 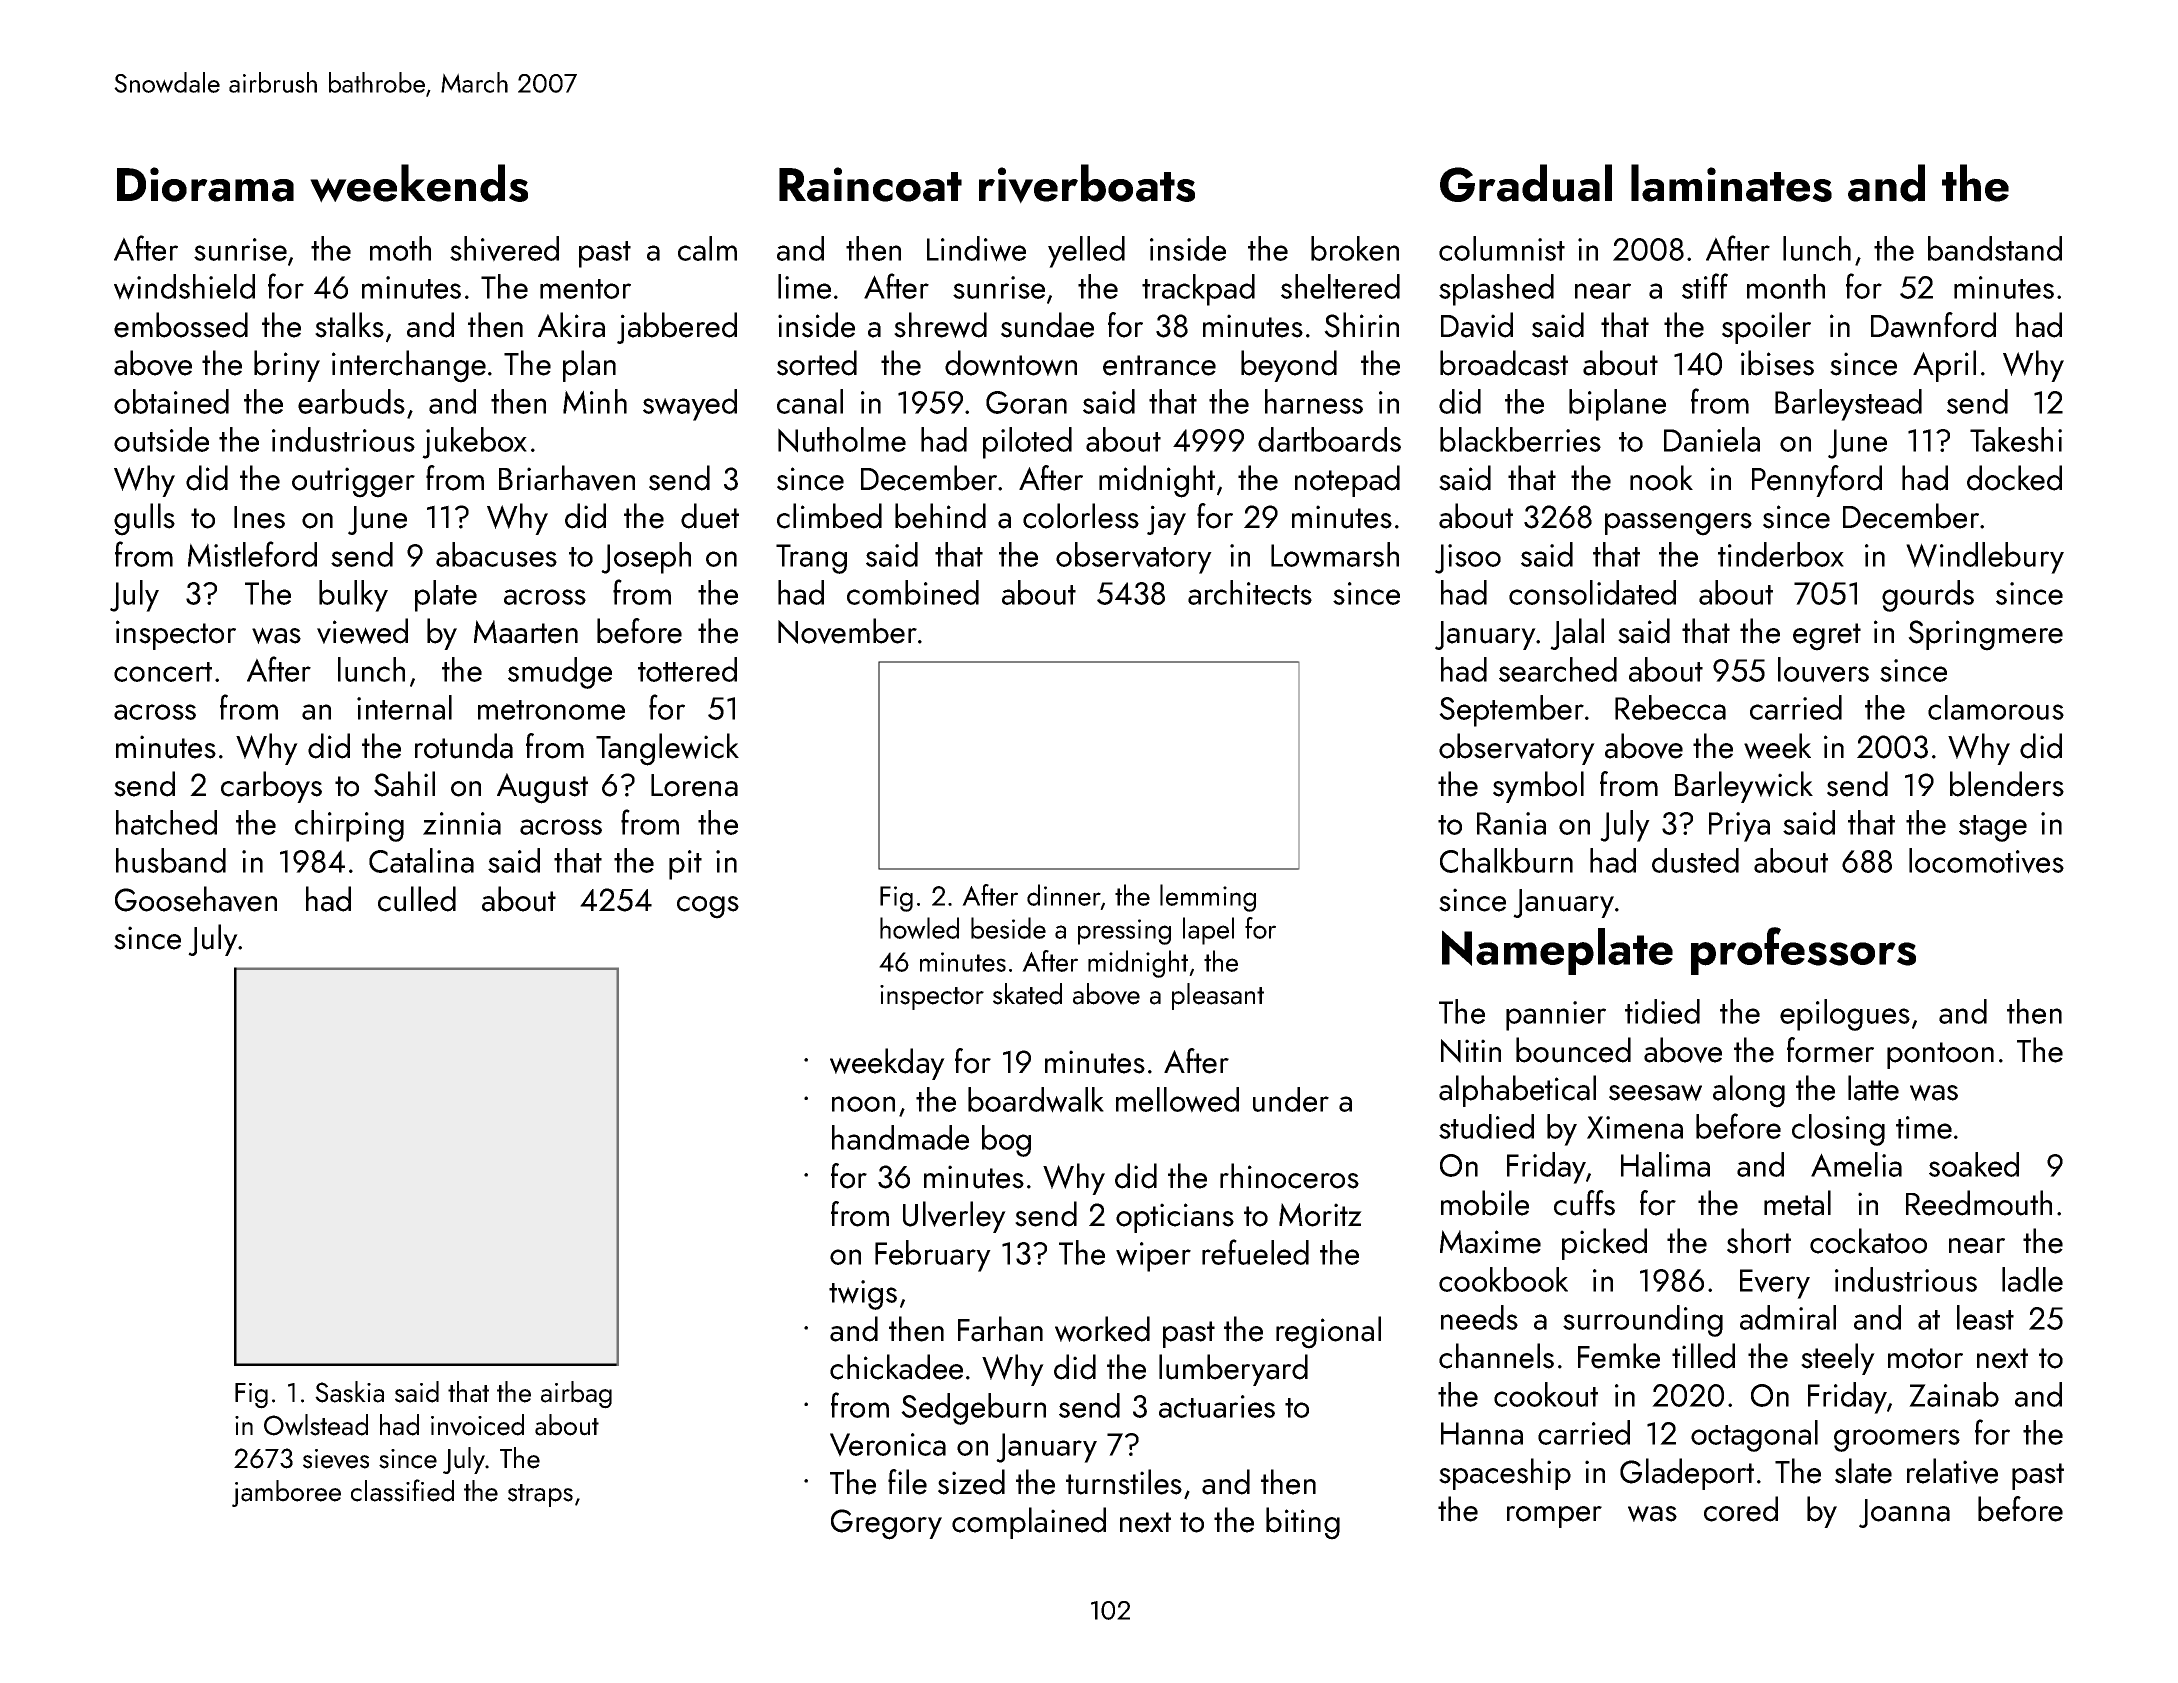 What do you see at coordinates (1303, 1523) in the page?
I see `biting` at bounding box center [1303, 1523].
